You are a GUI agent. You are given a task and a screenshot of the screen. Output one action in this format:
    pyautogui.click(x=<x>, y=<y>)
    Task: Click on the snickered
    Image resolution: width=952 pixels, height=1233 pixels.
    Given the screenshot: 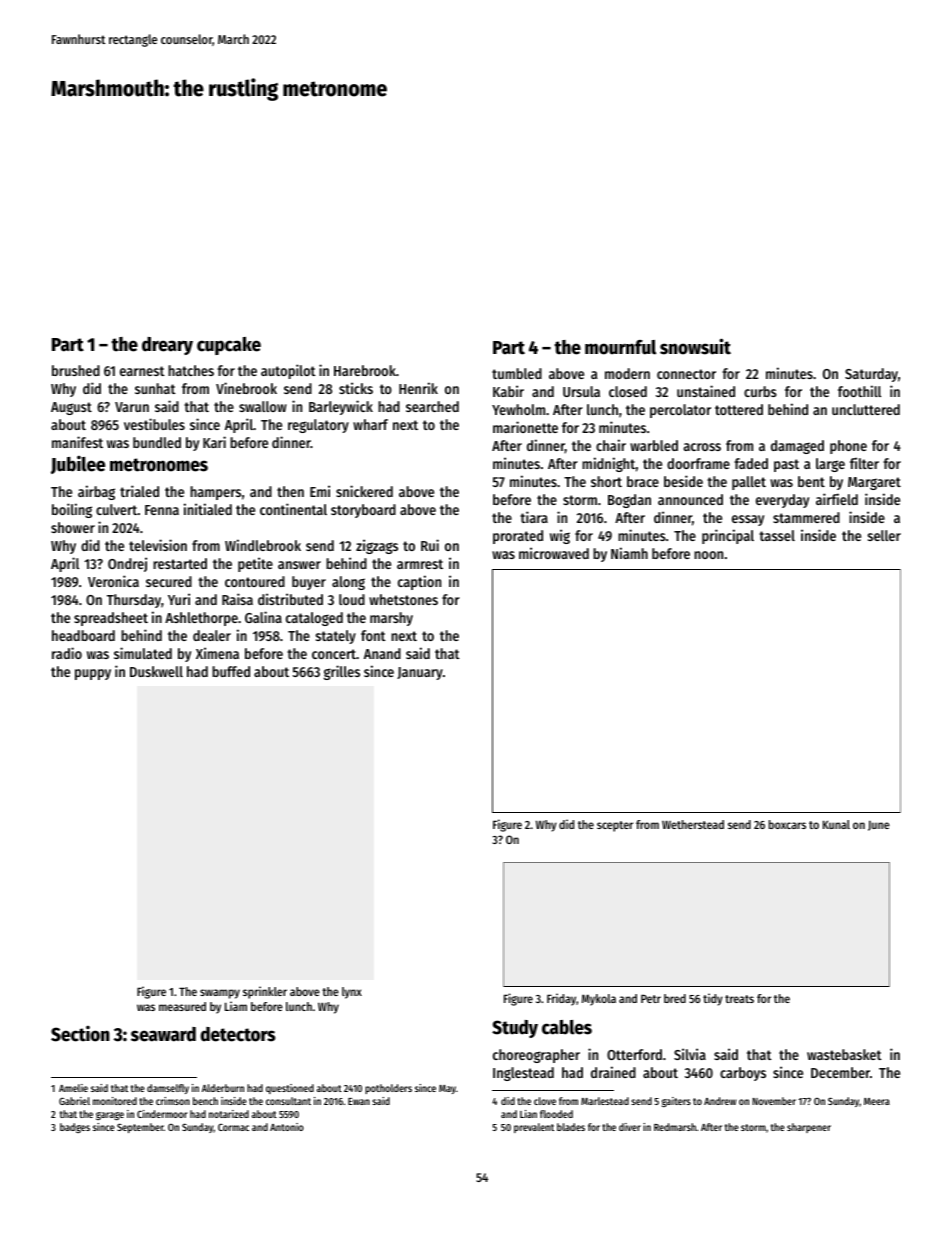 What is the action you would take?
    pyautogui.click(x=364, y=491)
